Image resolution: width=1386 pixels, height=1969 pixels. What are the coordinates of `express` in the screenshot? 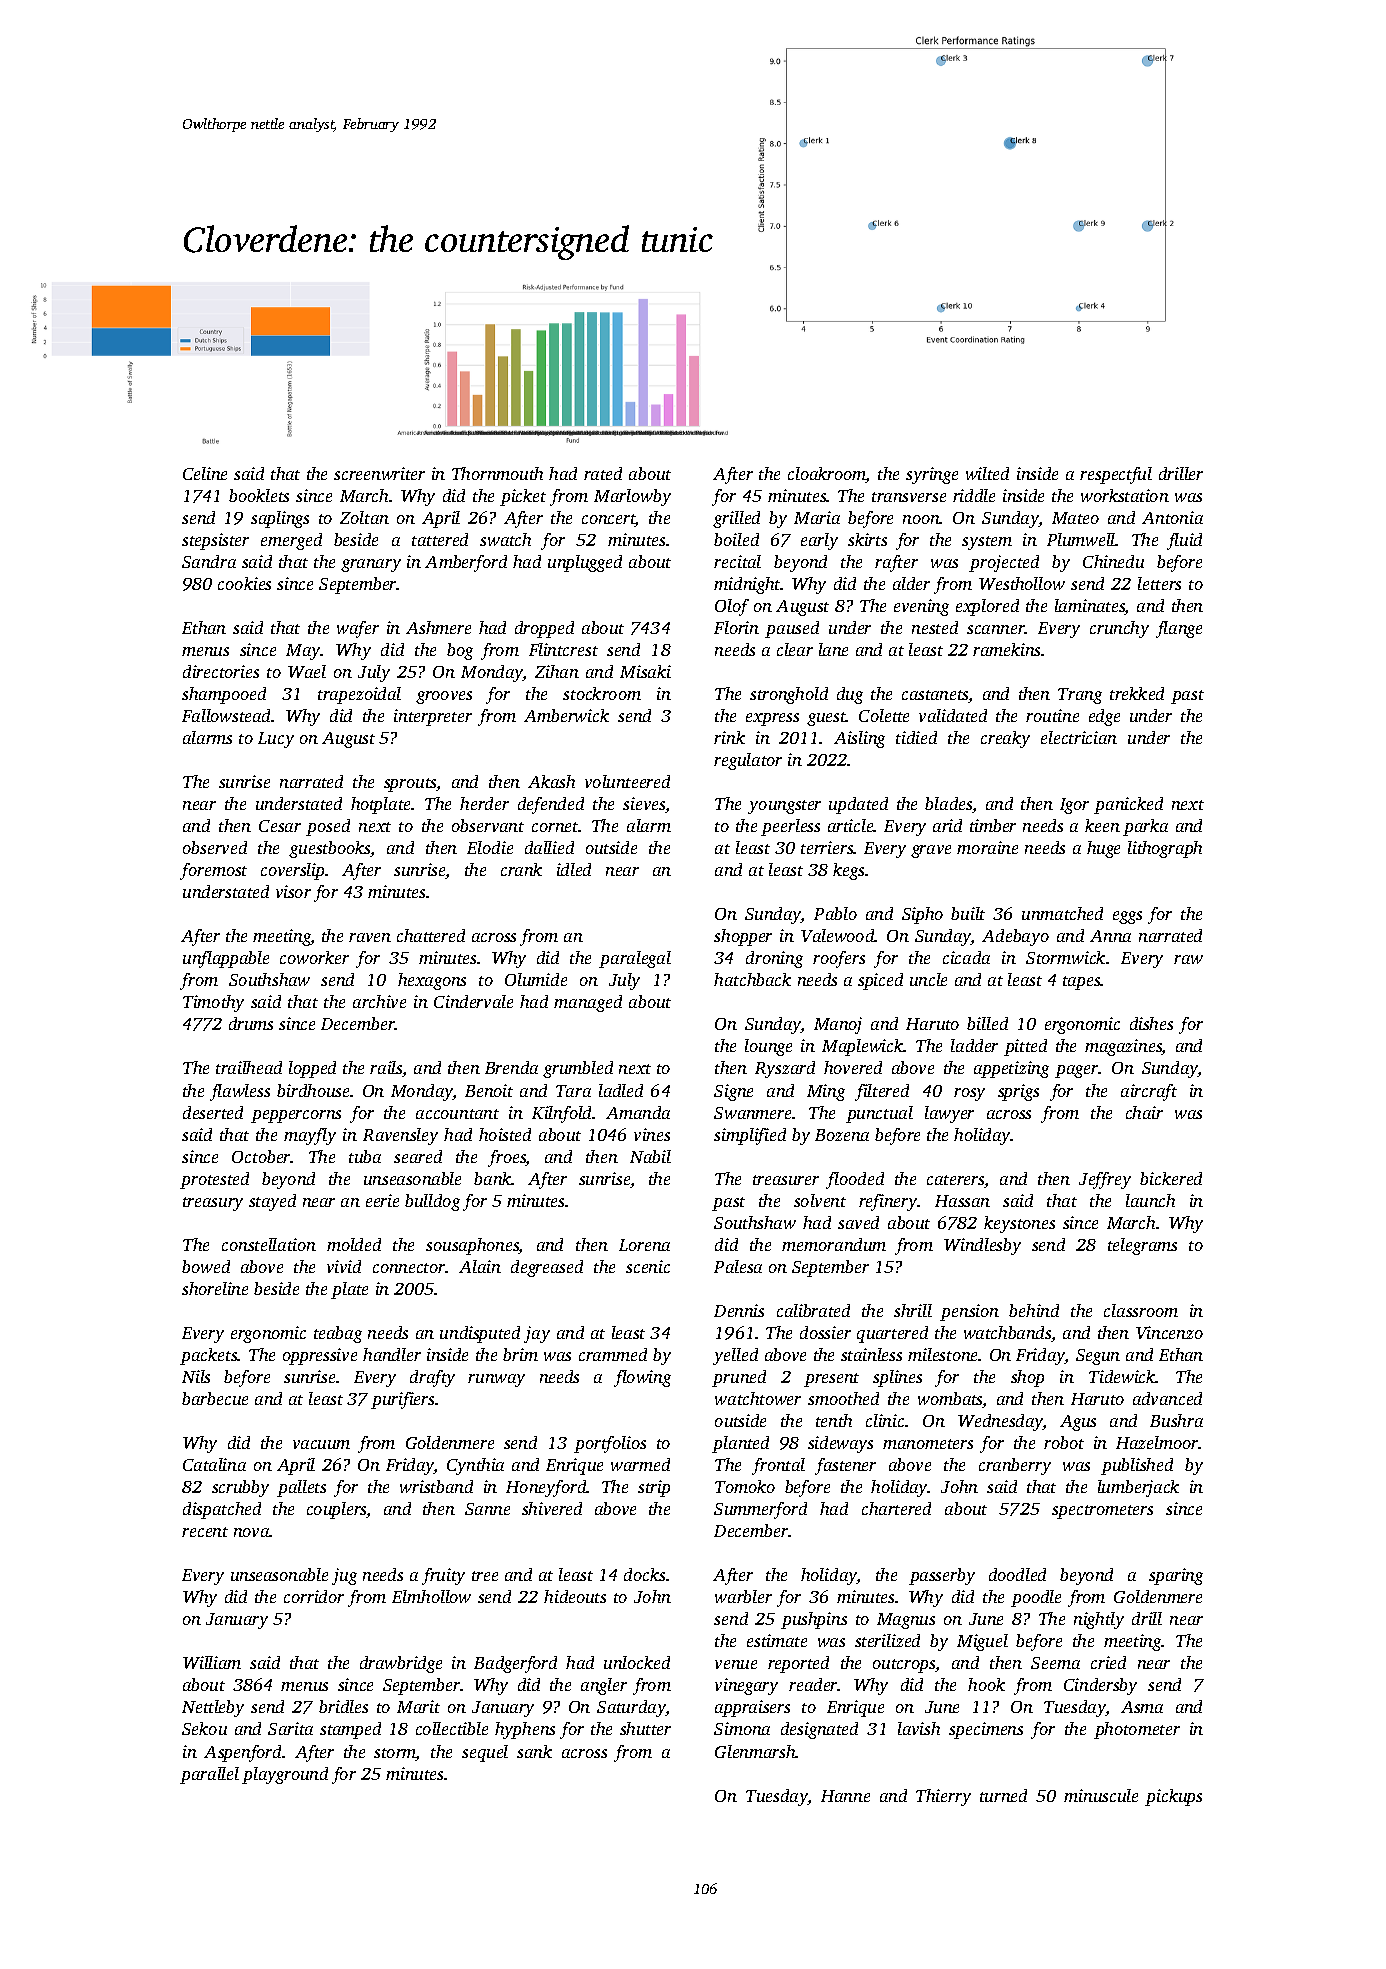 It's located at (772, 719).
